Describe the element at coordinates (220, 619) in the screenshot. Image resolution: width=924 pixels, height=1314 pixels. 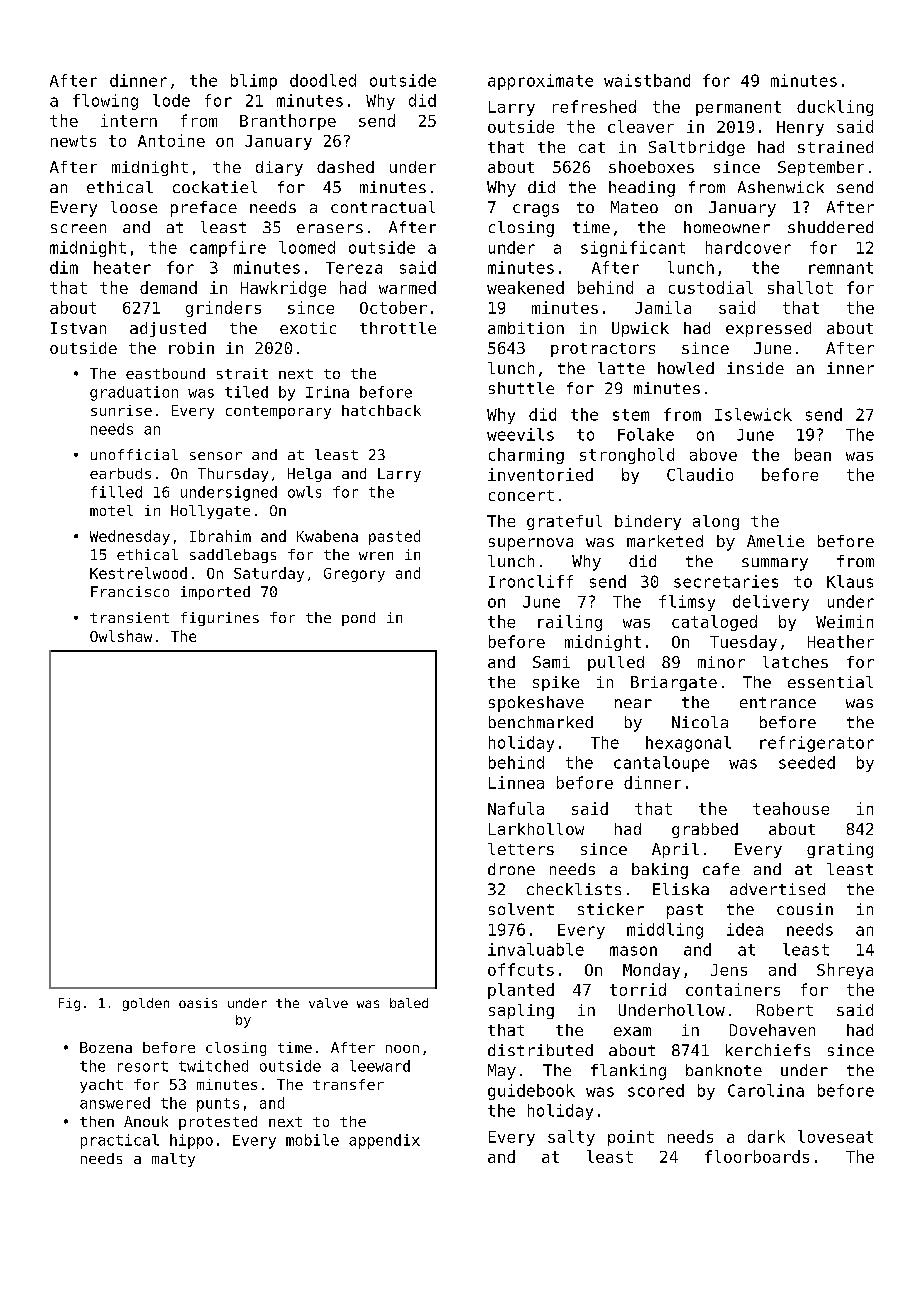
I see `figurines` at that location.
